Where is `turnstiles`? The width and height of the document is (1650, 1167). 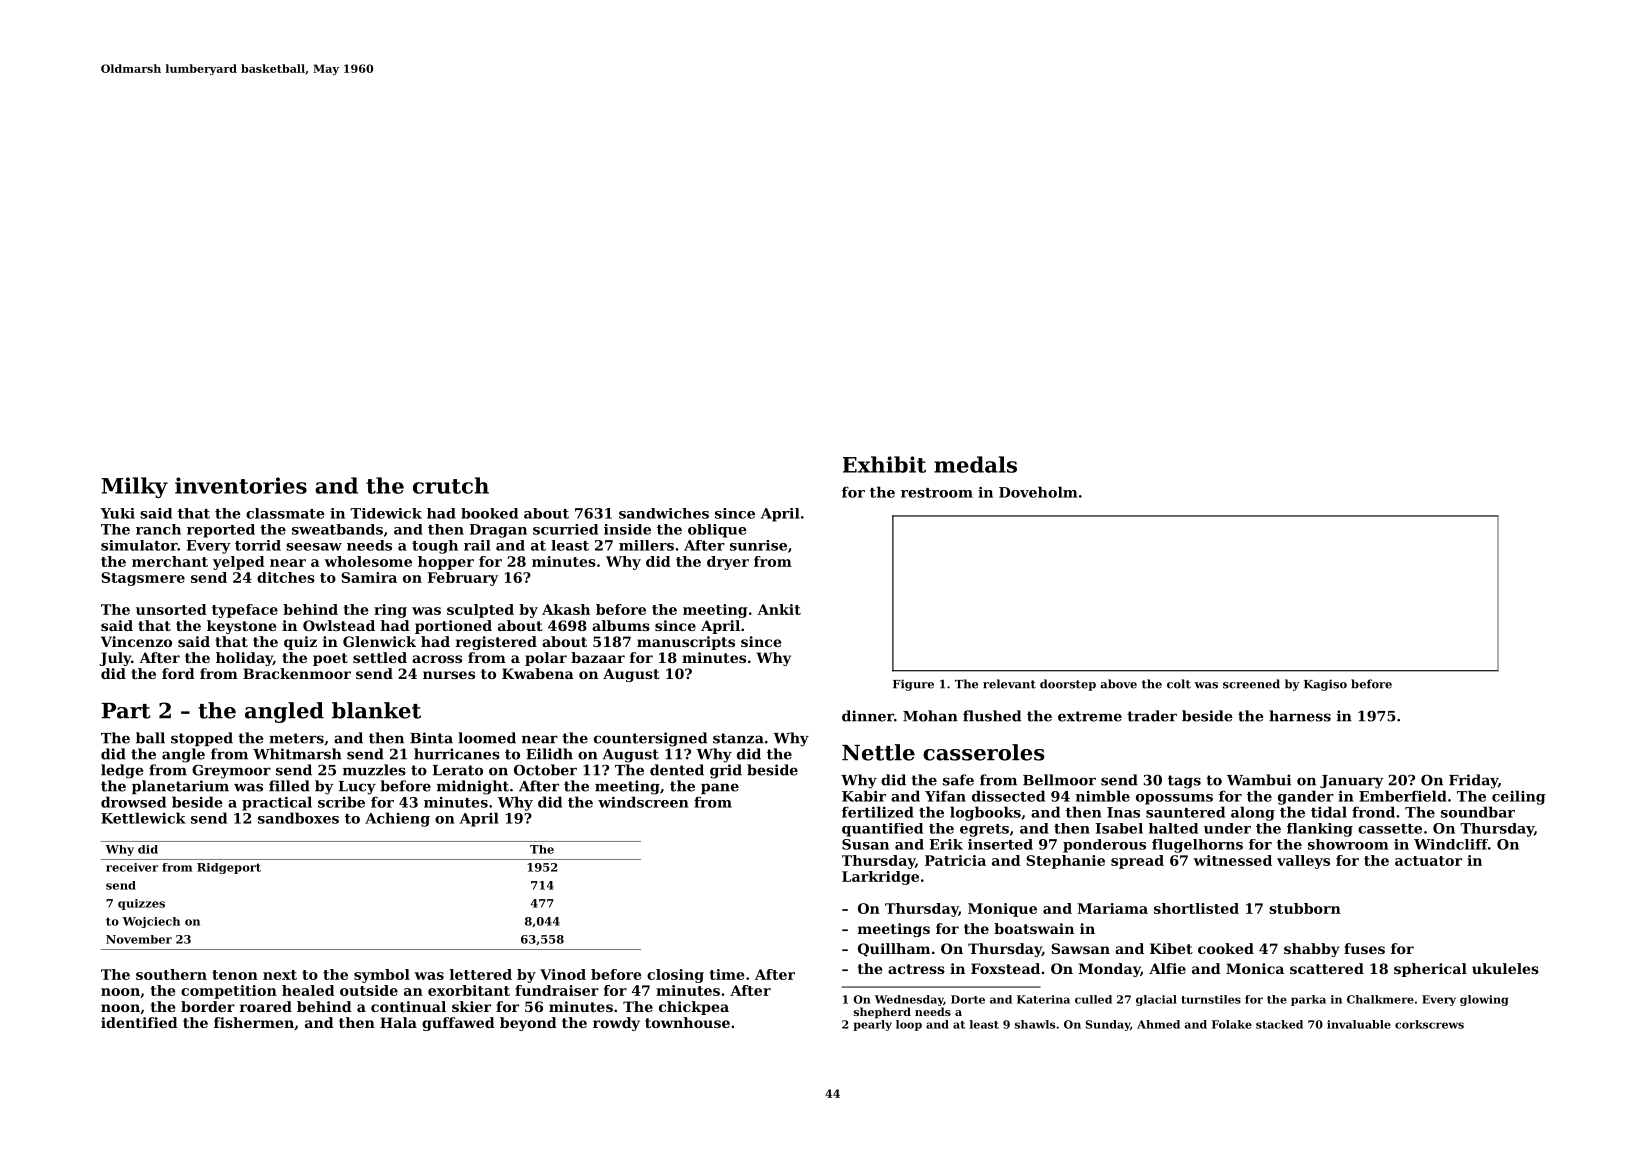
turnstiles is located at coordinates (1211, 999).
